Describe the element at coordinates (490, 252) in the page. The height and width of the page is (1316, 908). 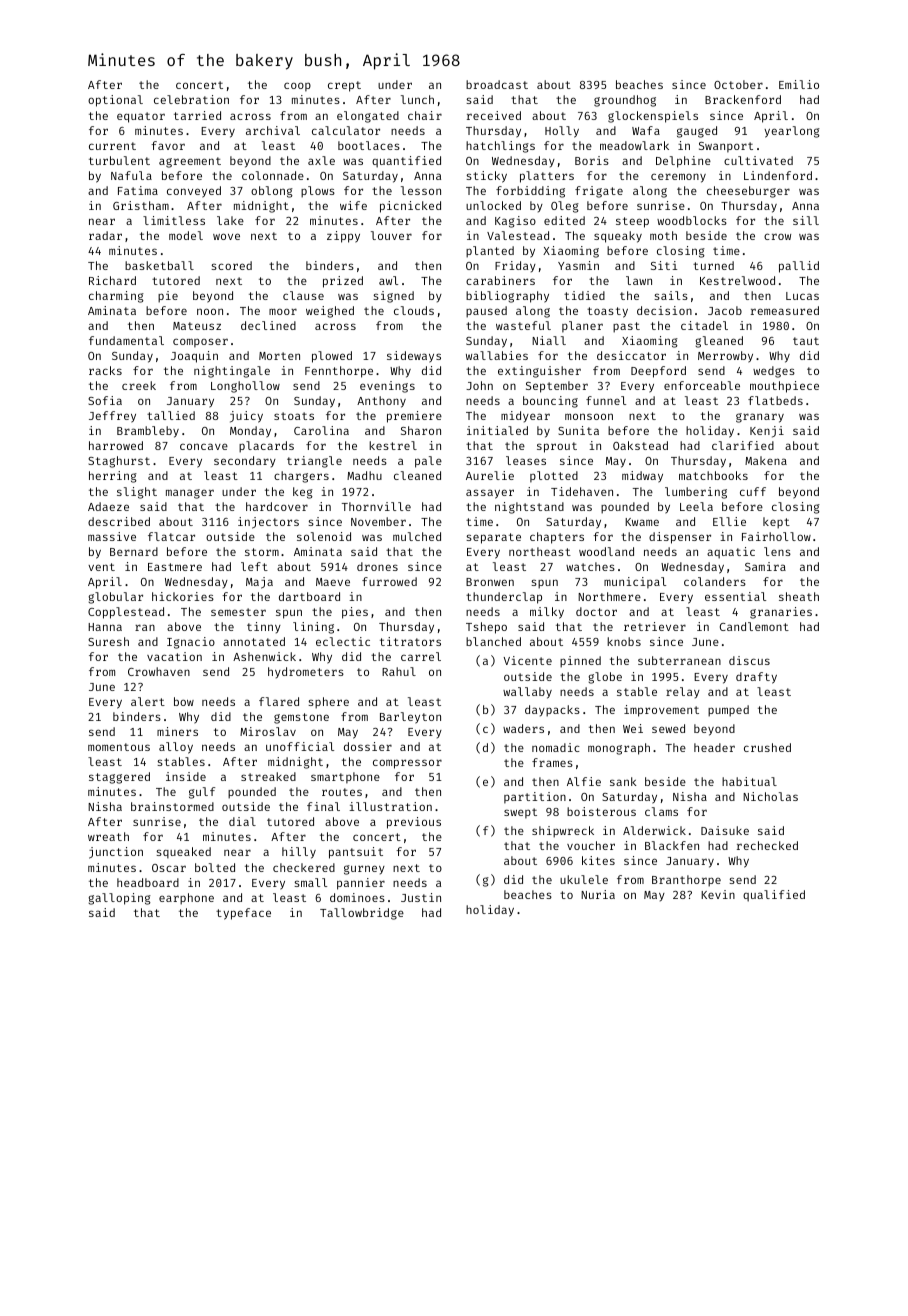
I see `planted` at that location.
